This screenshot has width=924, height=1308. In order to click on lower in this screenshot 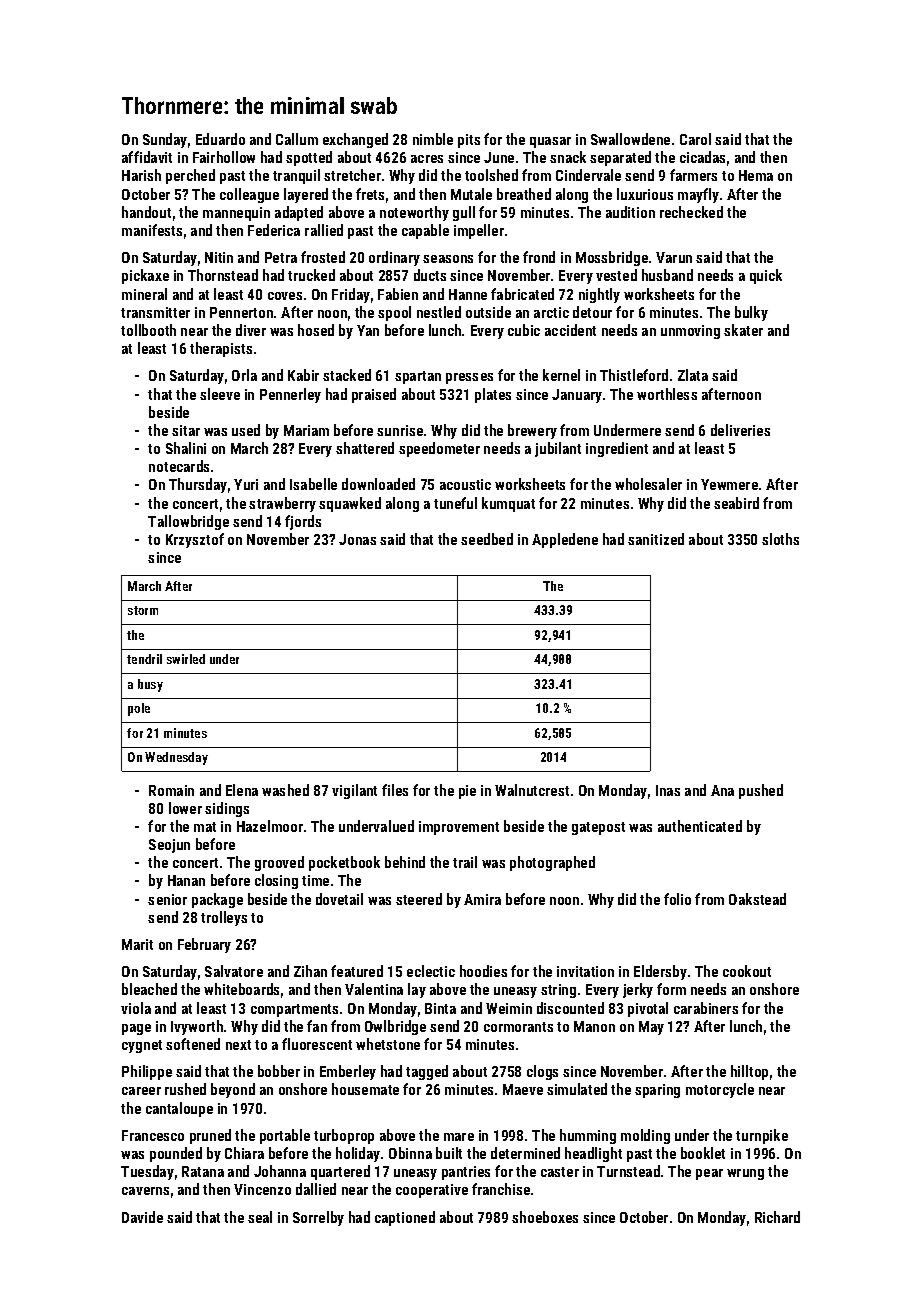, I will do `click(185, 808)`.
